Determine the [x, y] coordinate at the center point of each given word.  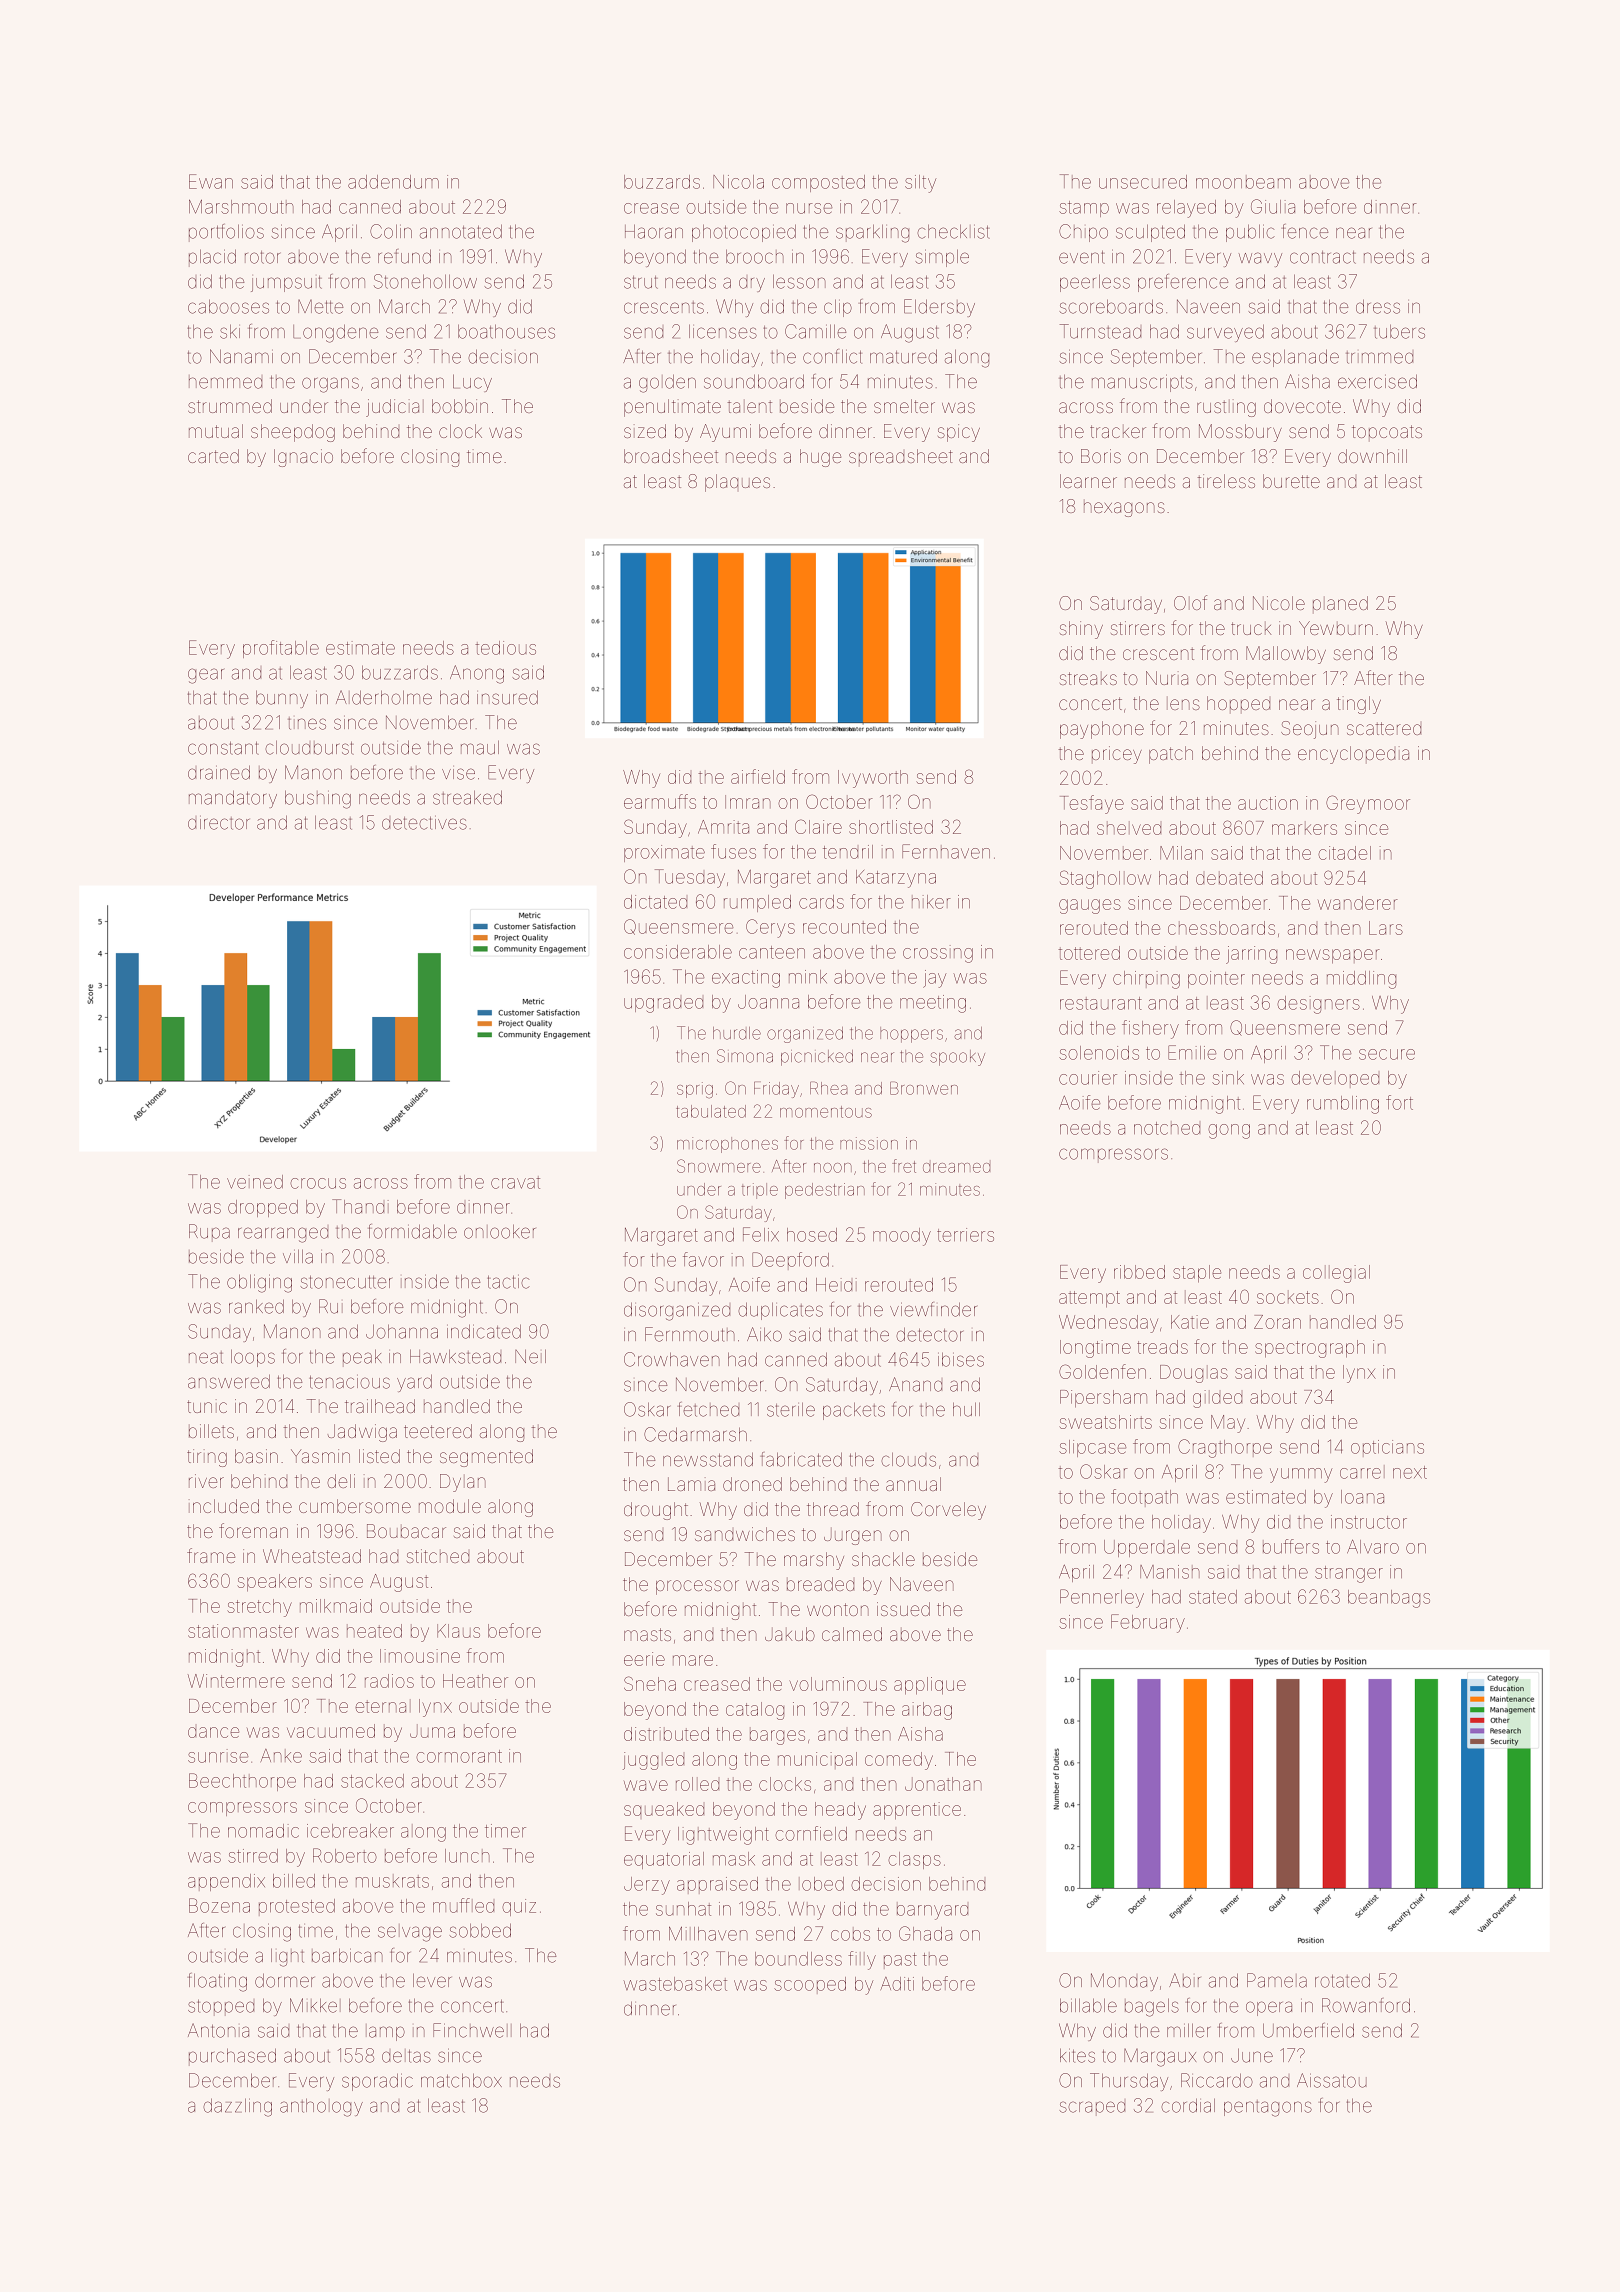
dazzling [237, 2107]
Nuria [1167, 678]
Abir [1185, 1980]
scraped [1092, 2108]
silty [920, 184]
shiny [1081, 630]
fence [1305, 231]
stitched [438, 1556]
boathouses [506, 331]
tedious [505, 648]
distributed [666, 1734]
